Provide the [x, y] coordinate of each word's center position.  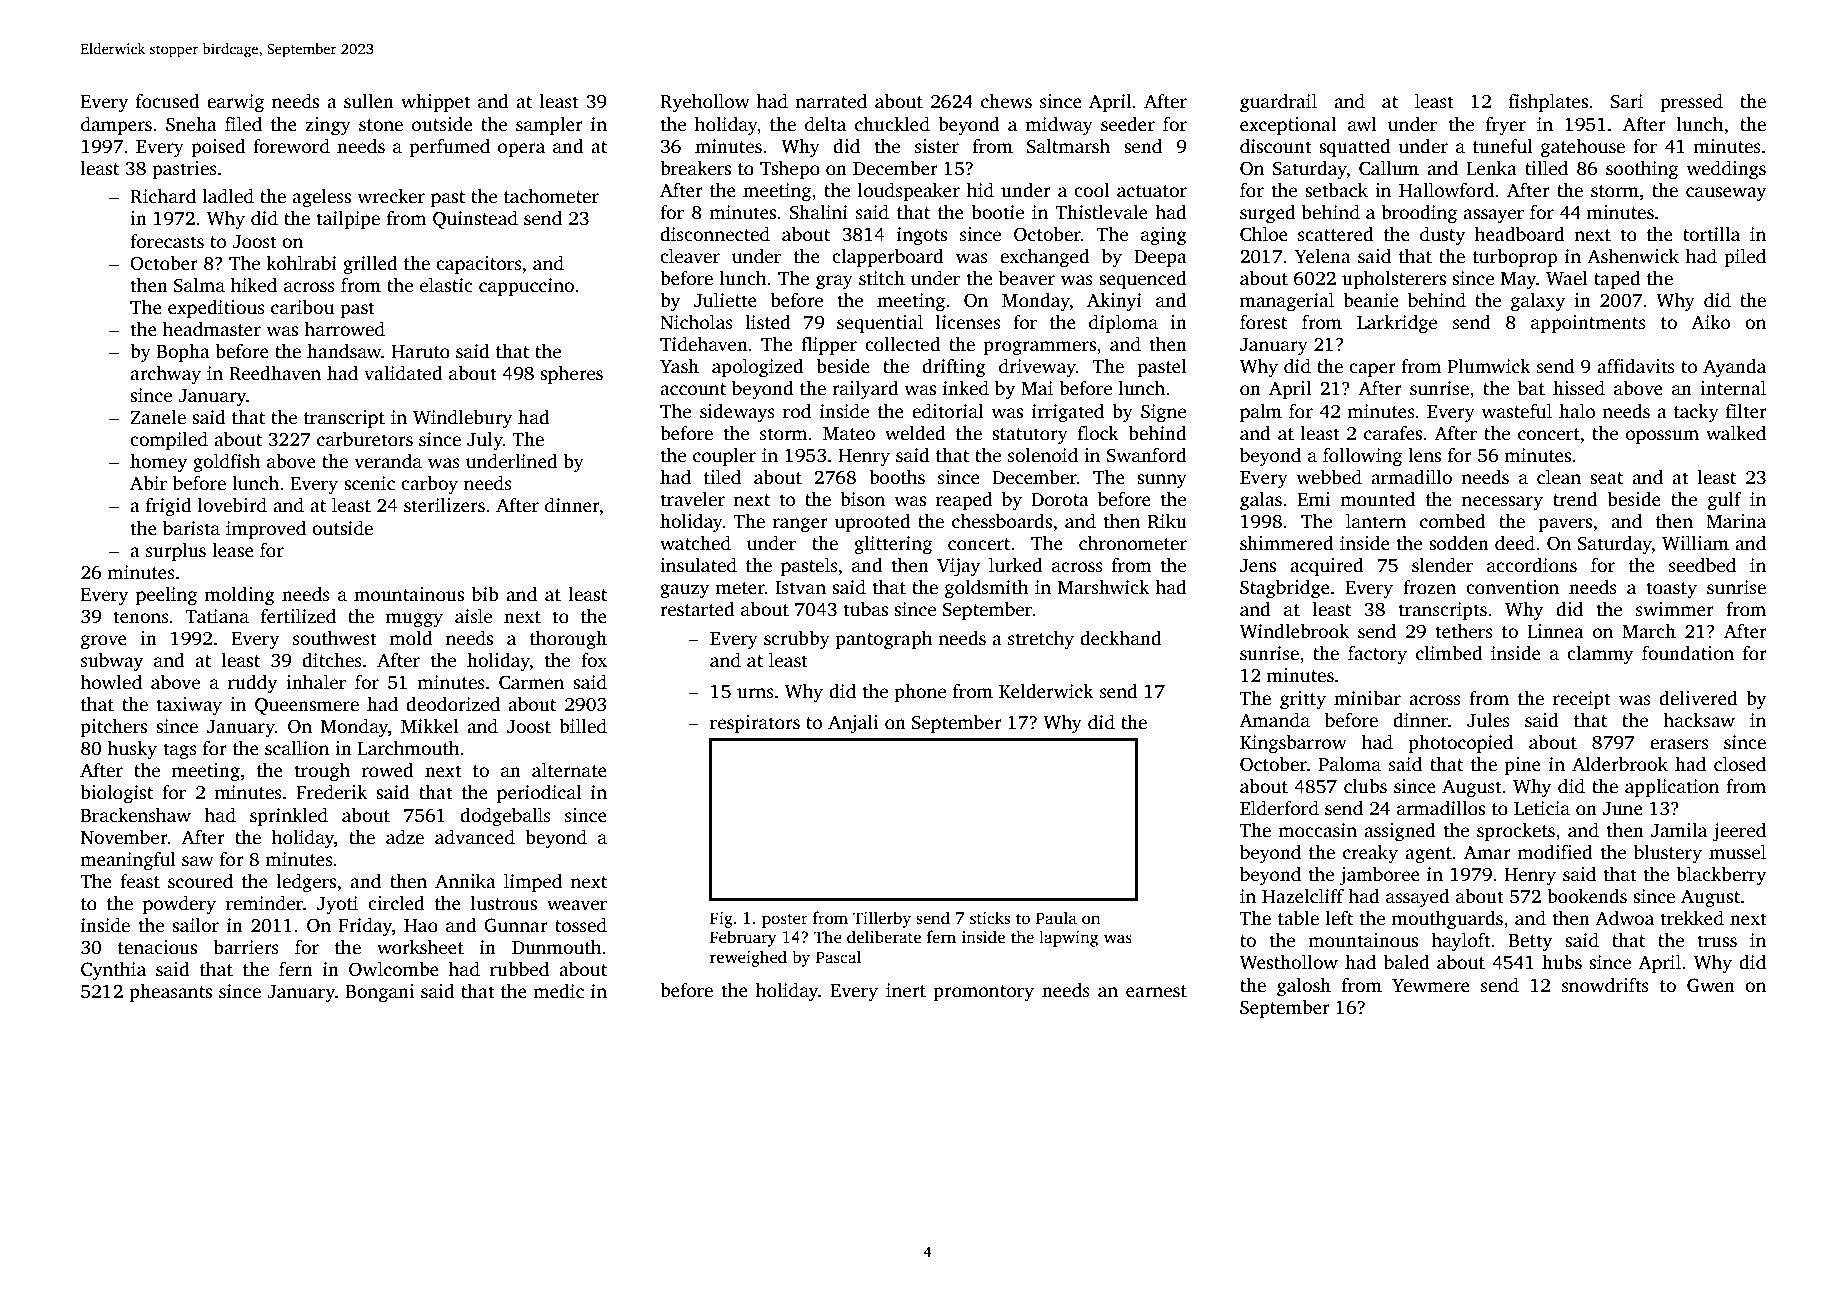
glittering [893, 545]
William [1695, 543]
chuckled [892, 124]
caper [1372, 370]
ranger [800, 525]
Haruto [420, 352]
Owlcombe [394, 969]
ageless [321, 198]
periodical [539, 794]
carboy [429, 485]
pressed [1691, 103]
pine [1523, 766]
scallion [297, 748]
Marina [1736, 521]
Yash [679, 366]
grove [104, 642]
